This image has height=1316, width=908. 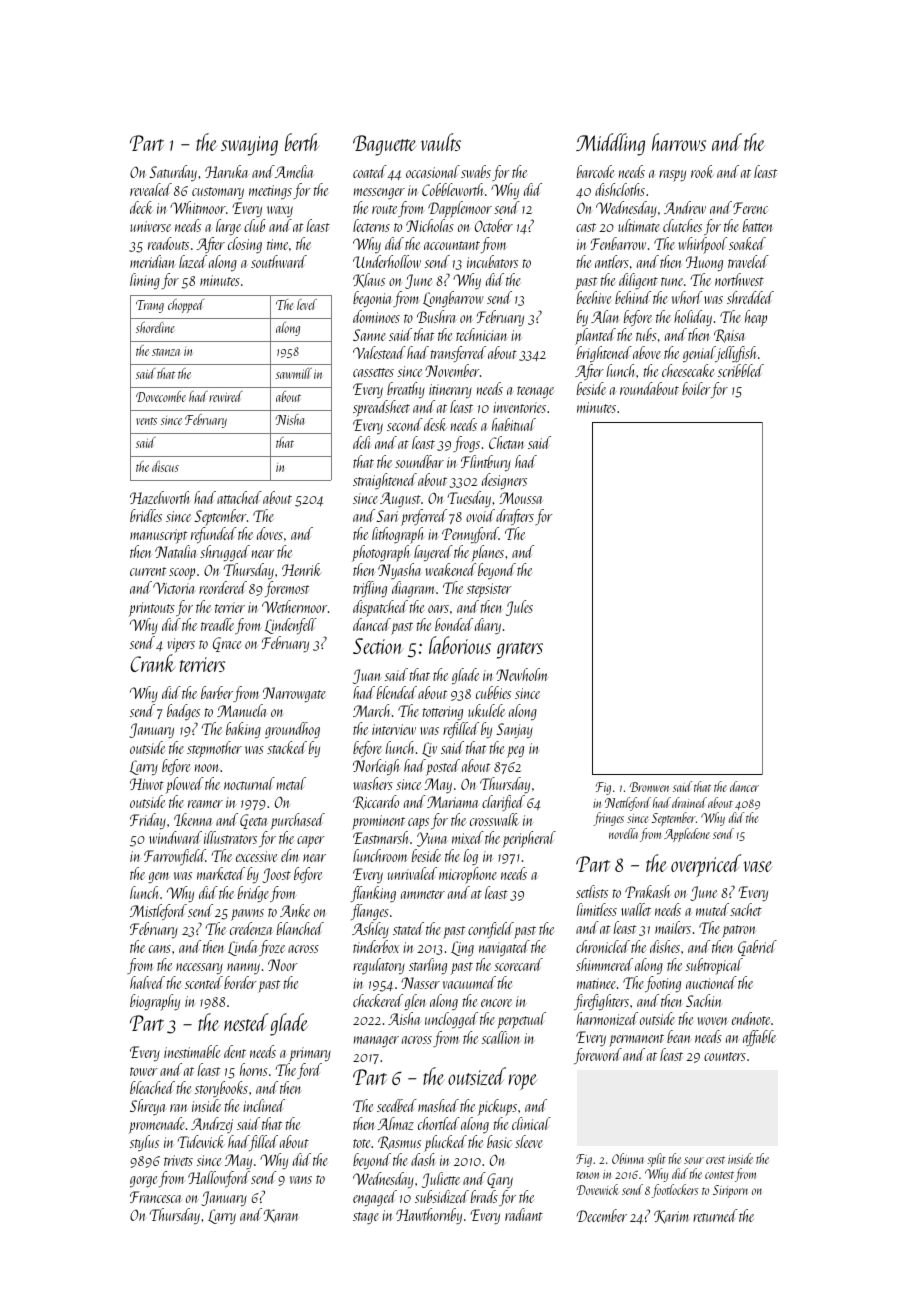 What do you see at coordinates (185, 785) in the image?
I see `plowed` at bounding box center [185, 785].
